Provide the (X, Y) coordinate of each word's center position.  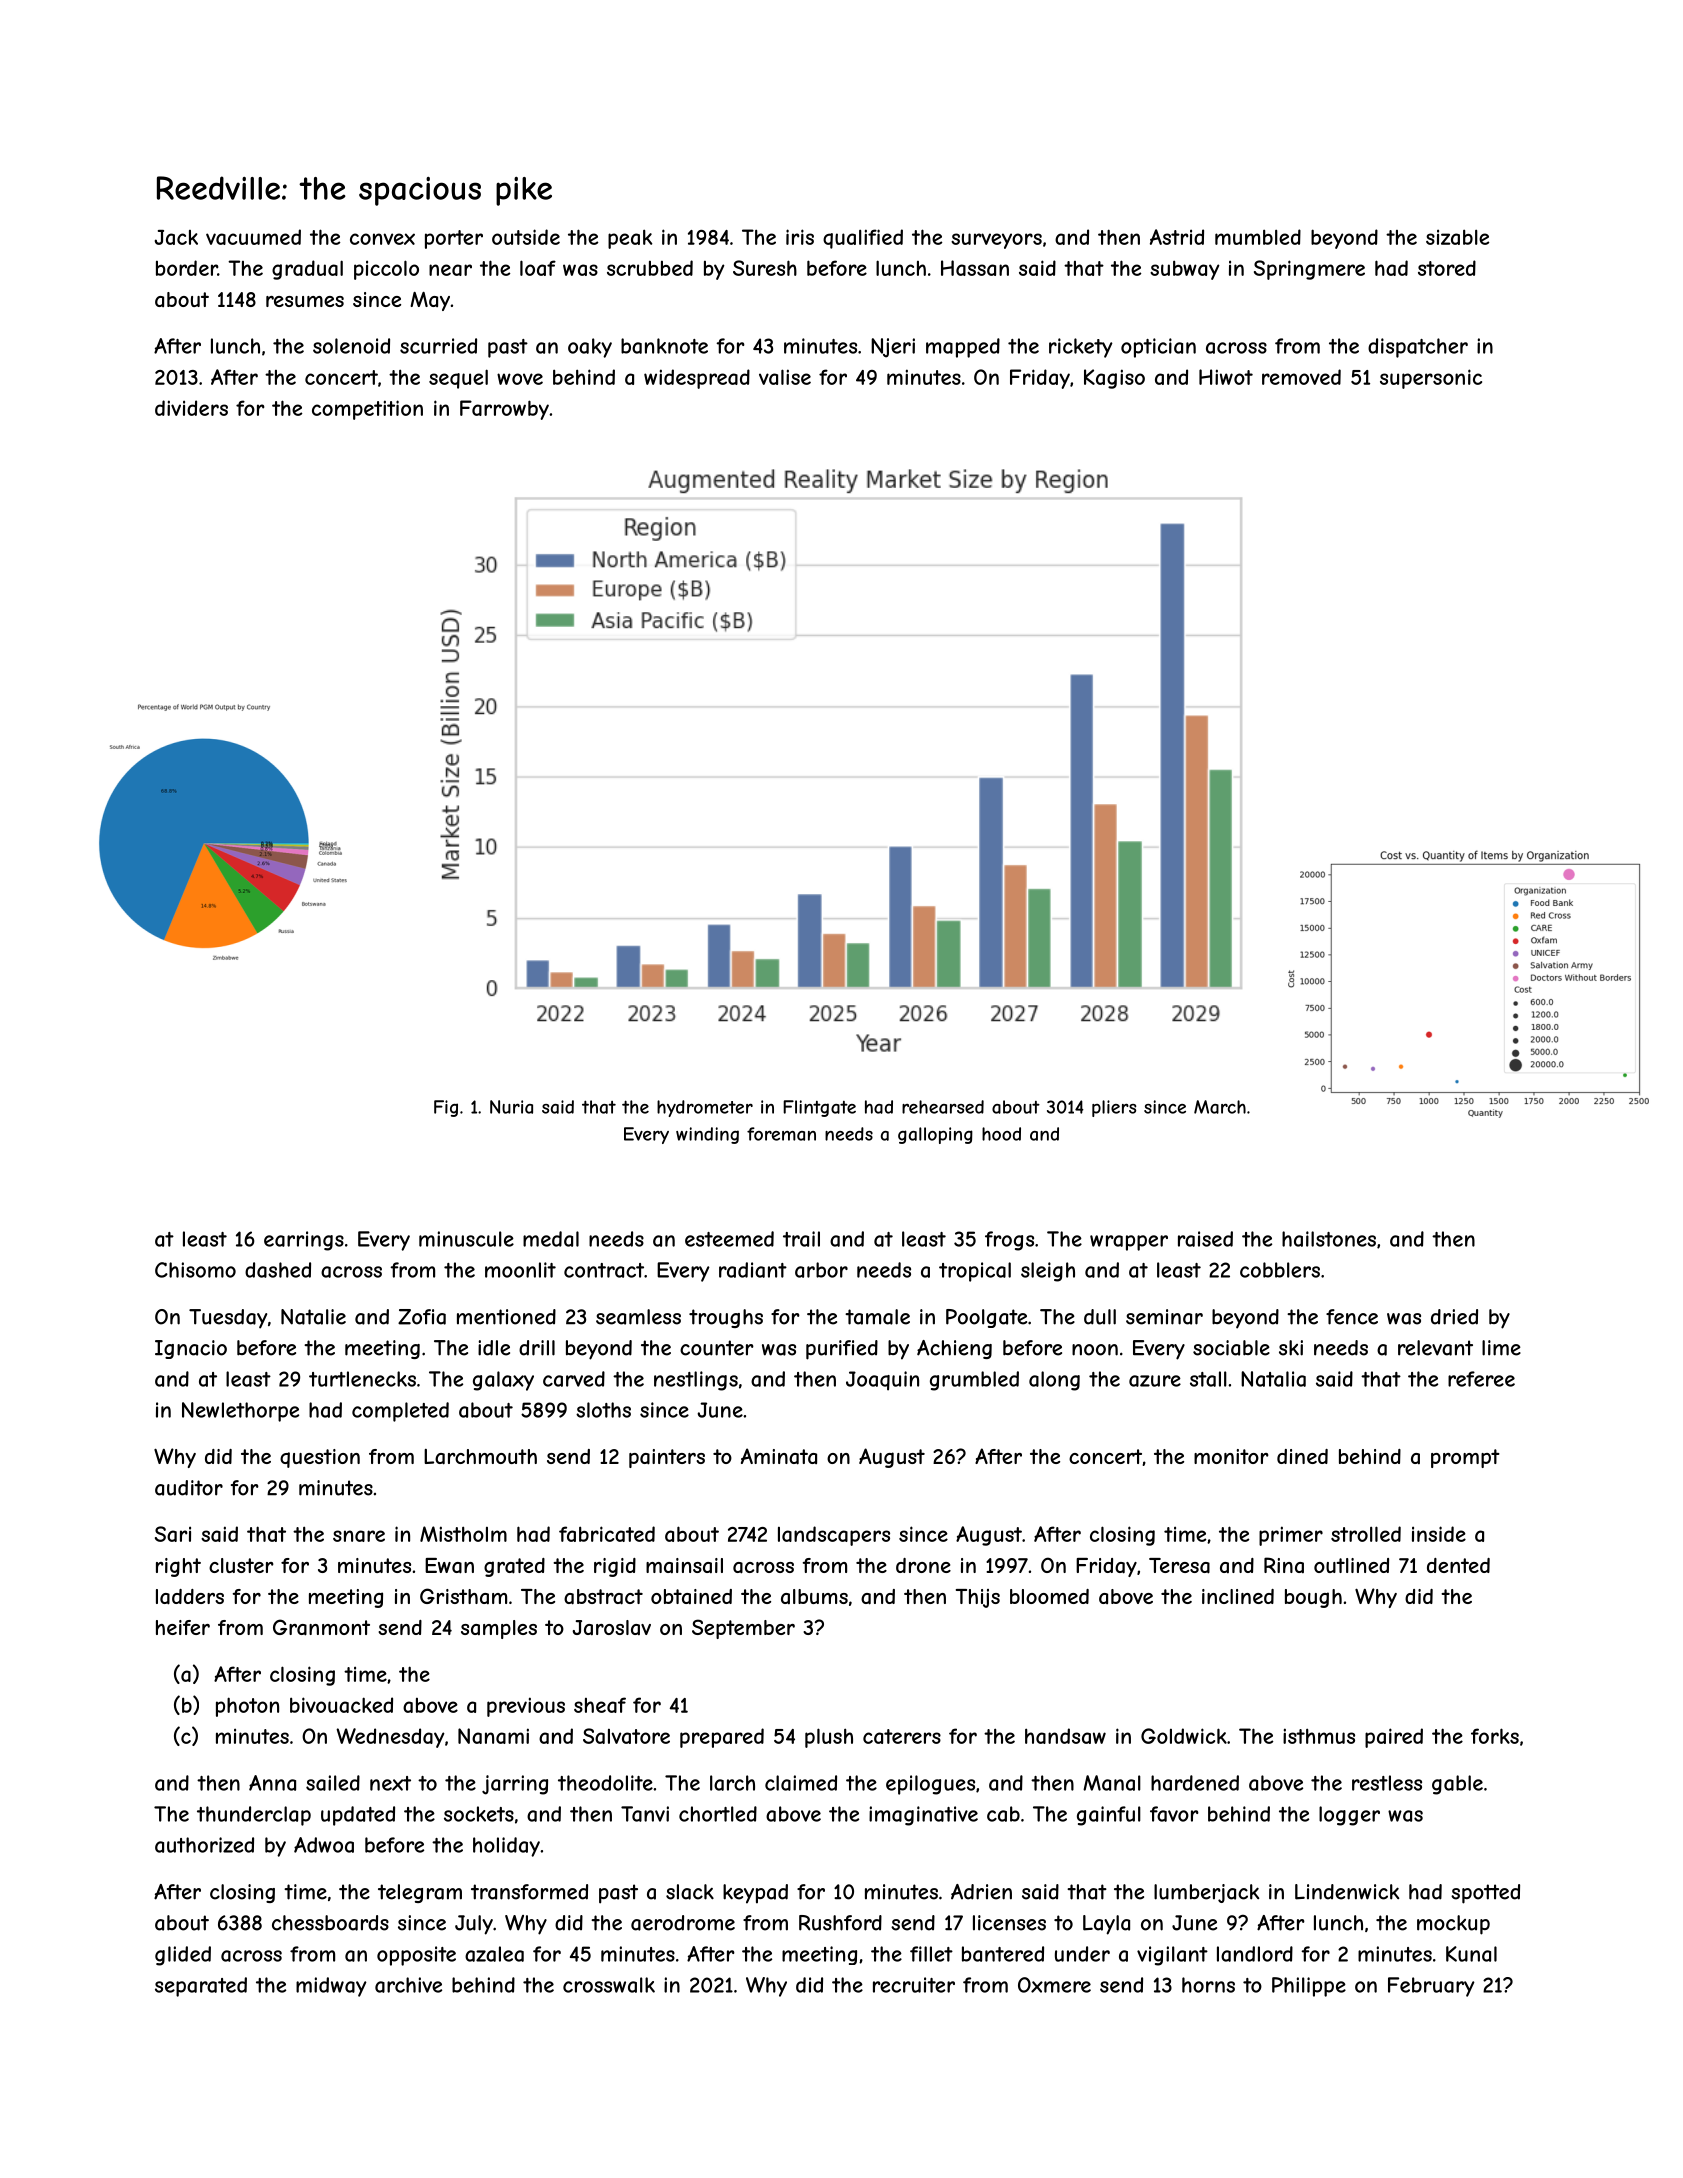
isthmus (1319, 1736)
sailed (333, 1783)
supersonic (1431, 379)
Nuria (511, 1107)
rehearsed (943, 1107)
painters (667, 1458)
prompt (1465, 1458)
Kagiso (1114, 379)
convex (382, 239)
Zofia (422, 1317)
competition (367, 410)
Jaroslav (611, 1627)
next (390, 1783)
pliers (1114, 1108)
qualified (863, 239)
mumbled (1258, 237)
